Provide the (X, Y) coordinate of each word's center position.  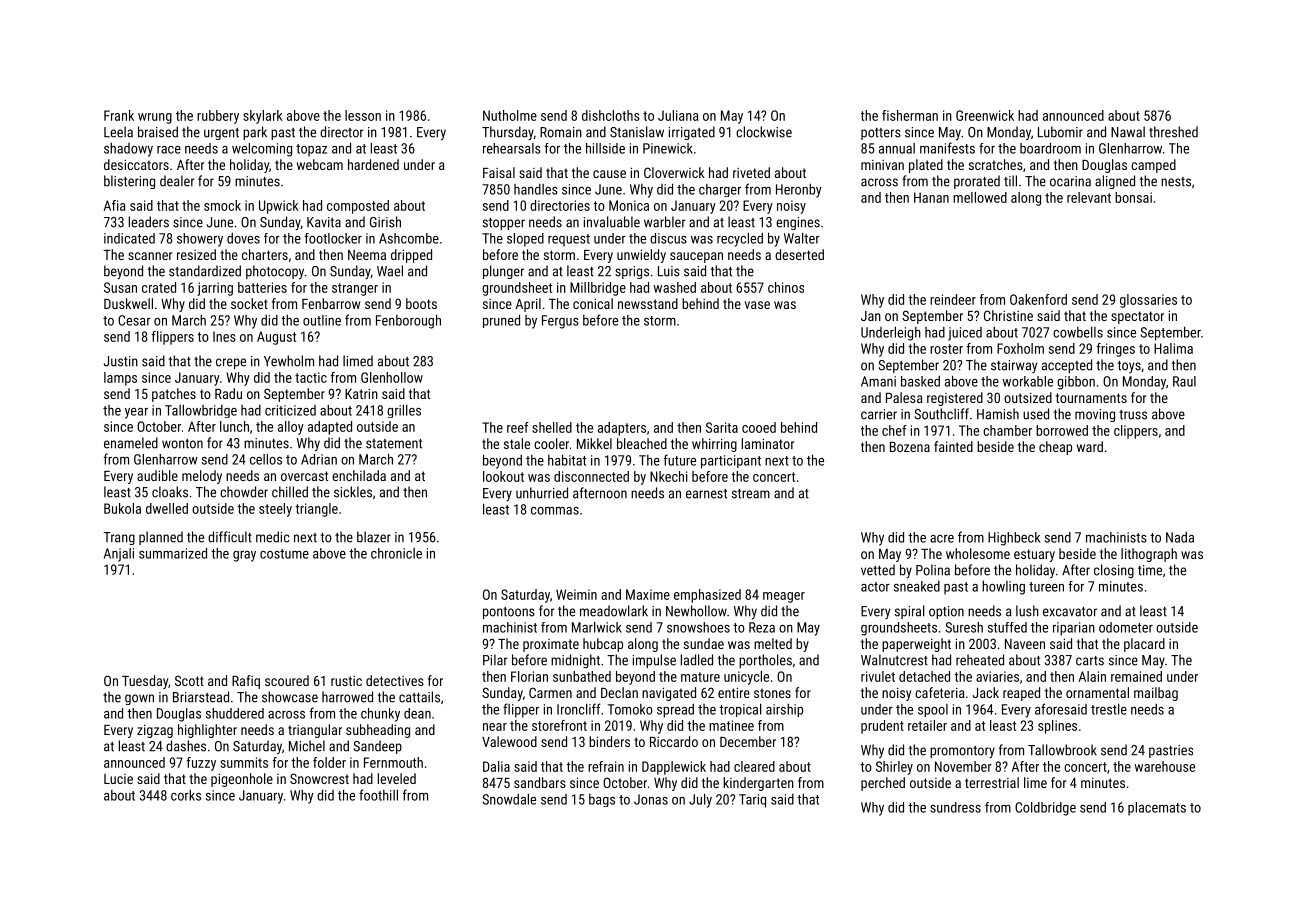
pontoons (509, 613)
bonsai (1133, 197)
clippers (1136, 432)
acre (942, 539)
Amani (878, 381)
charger (720, 190)
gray (244, 556)
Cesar (134, 320)
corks (186, 795)
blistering (129, 182)
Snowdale (509, 799)
